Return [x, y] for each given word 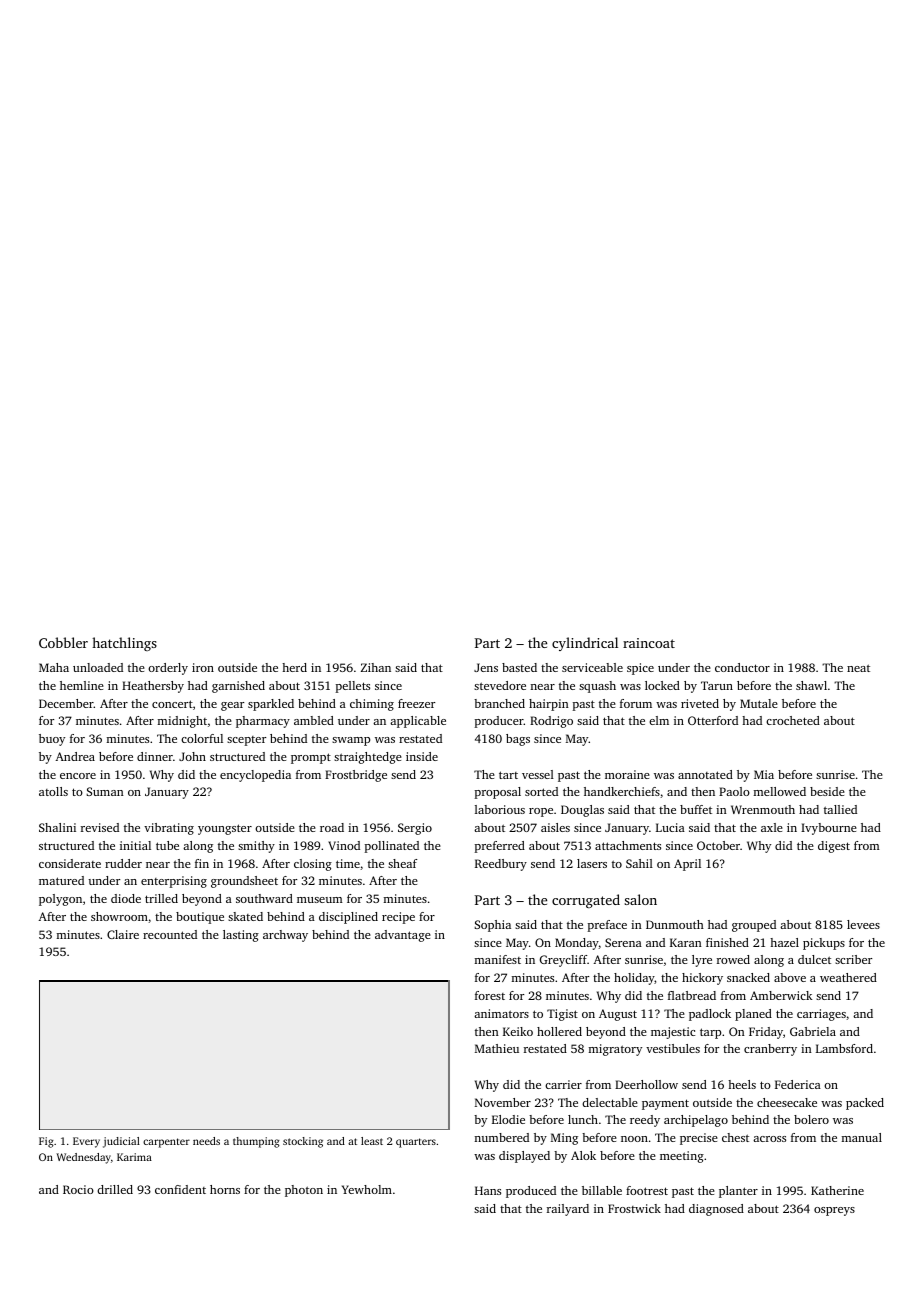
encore [78, 776]
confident [180, 1189]
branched [499, 703]
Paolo [734, 791]
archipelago [696, 1121]
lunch [583, 1119]
